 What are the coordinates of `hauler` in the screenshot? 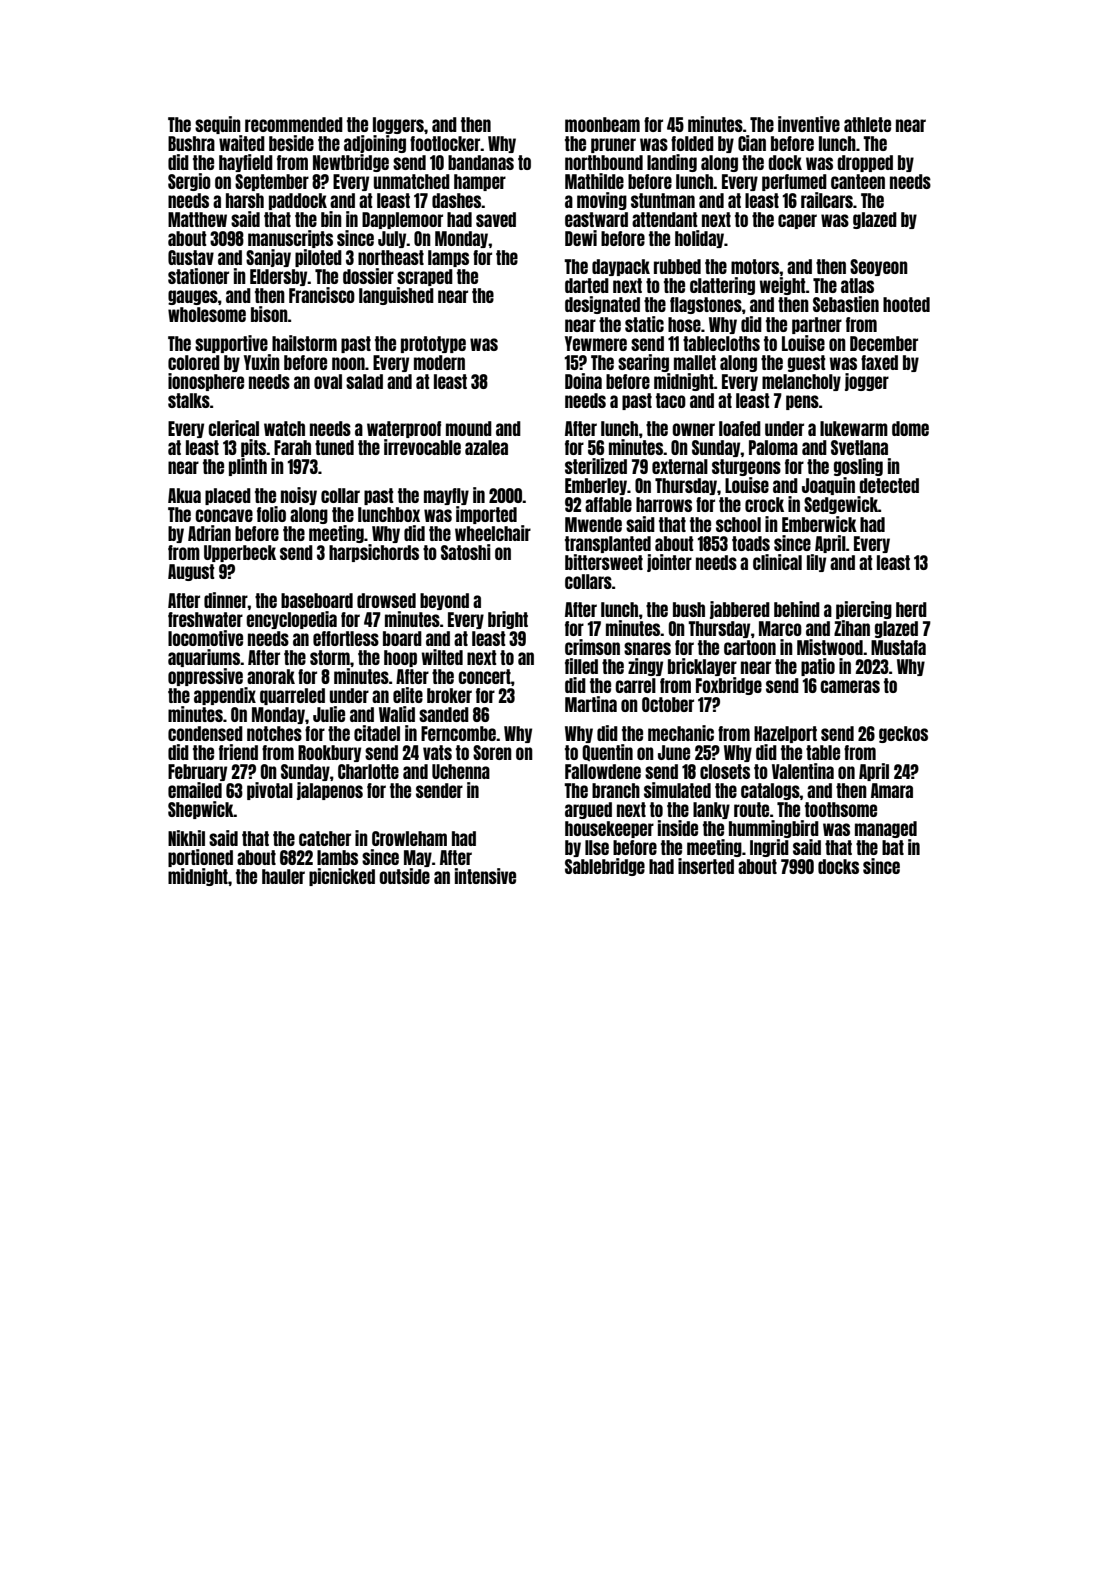 It's located at (283, 876).
